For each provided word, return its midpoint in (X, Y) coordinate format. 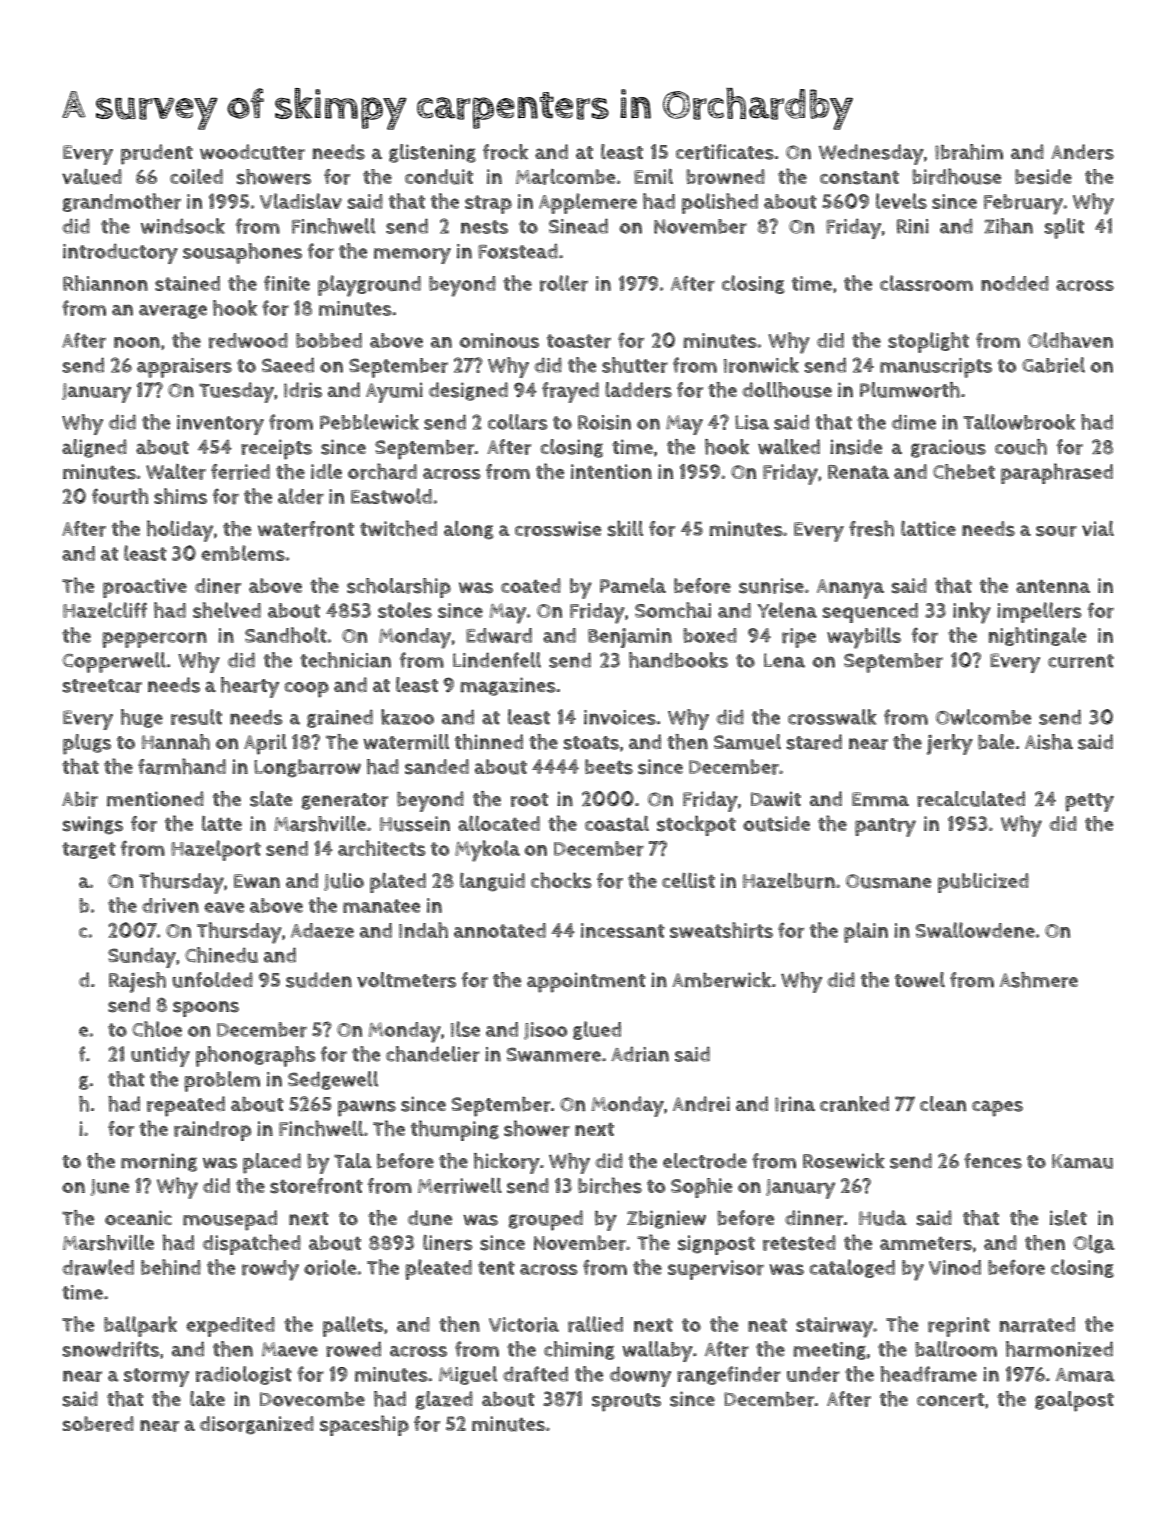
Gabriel (1053, 365)
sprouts (626, 1402)
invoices (620, 717)
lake (207, 1398)
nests (484, 227)
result (196, 717)
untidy (160, 1057)
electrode (705, 1161)
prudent (157, 154)
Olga (1094, 1244)
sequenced (870, 613)
